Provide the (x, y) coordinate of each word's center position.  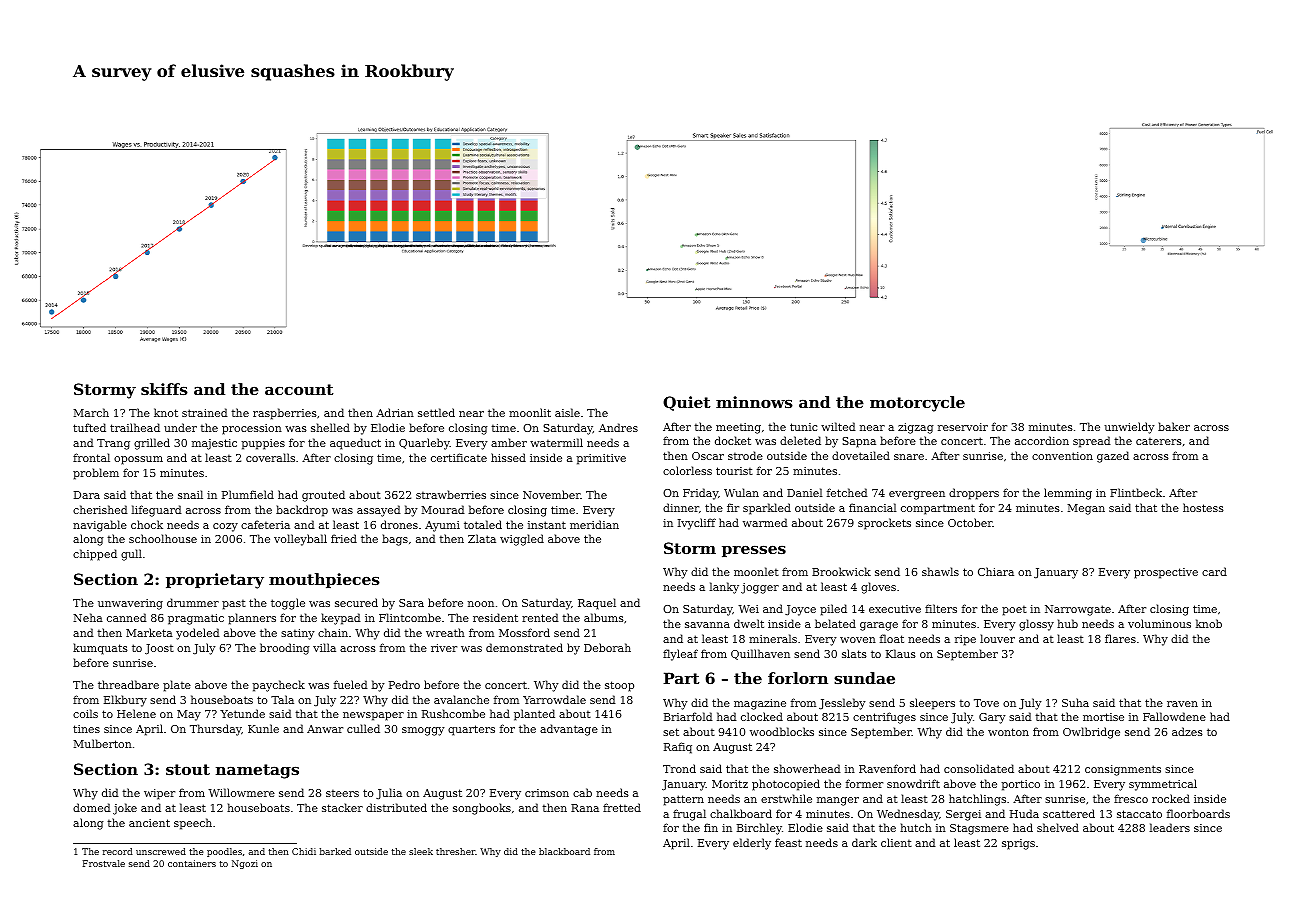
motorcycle (917, 404)
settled (436, 412)
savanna (707, 625)
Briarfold (688, 716)
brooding (285, 649)
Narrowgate (1078, 610)
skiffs (164, 389)
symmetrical (1163, 785)
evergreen (917, 495)
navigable (100, 526)
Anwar (325, 729)
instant (547, 525)
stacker (342, 807)
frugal (689, 815)
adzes (1187, 731)
